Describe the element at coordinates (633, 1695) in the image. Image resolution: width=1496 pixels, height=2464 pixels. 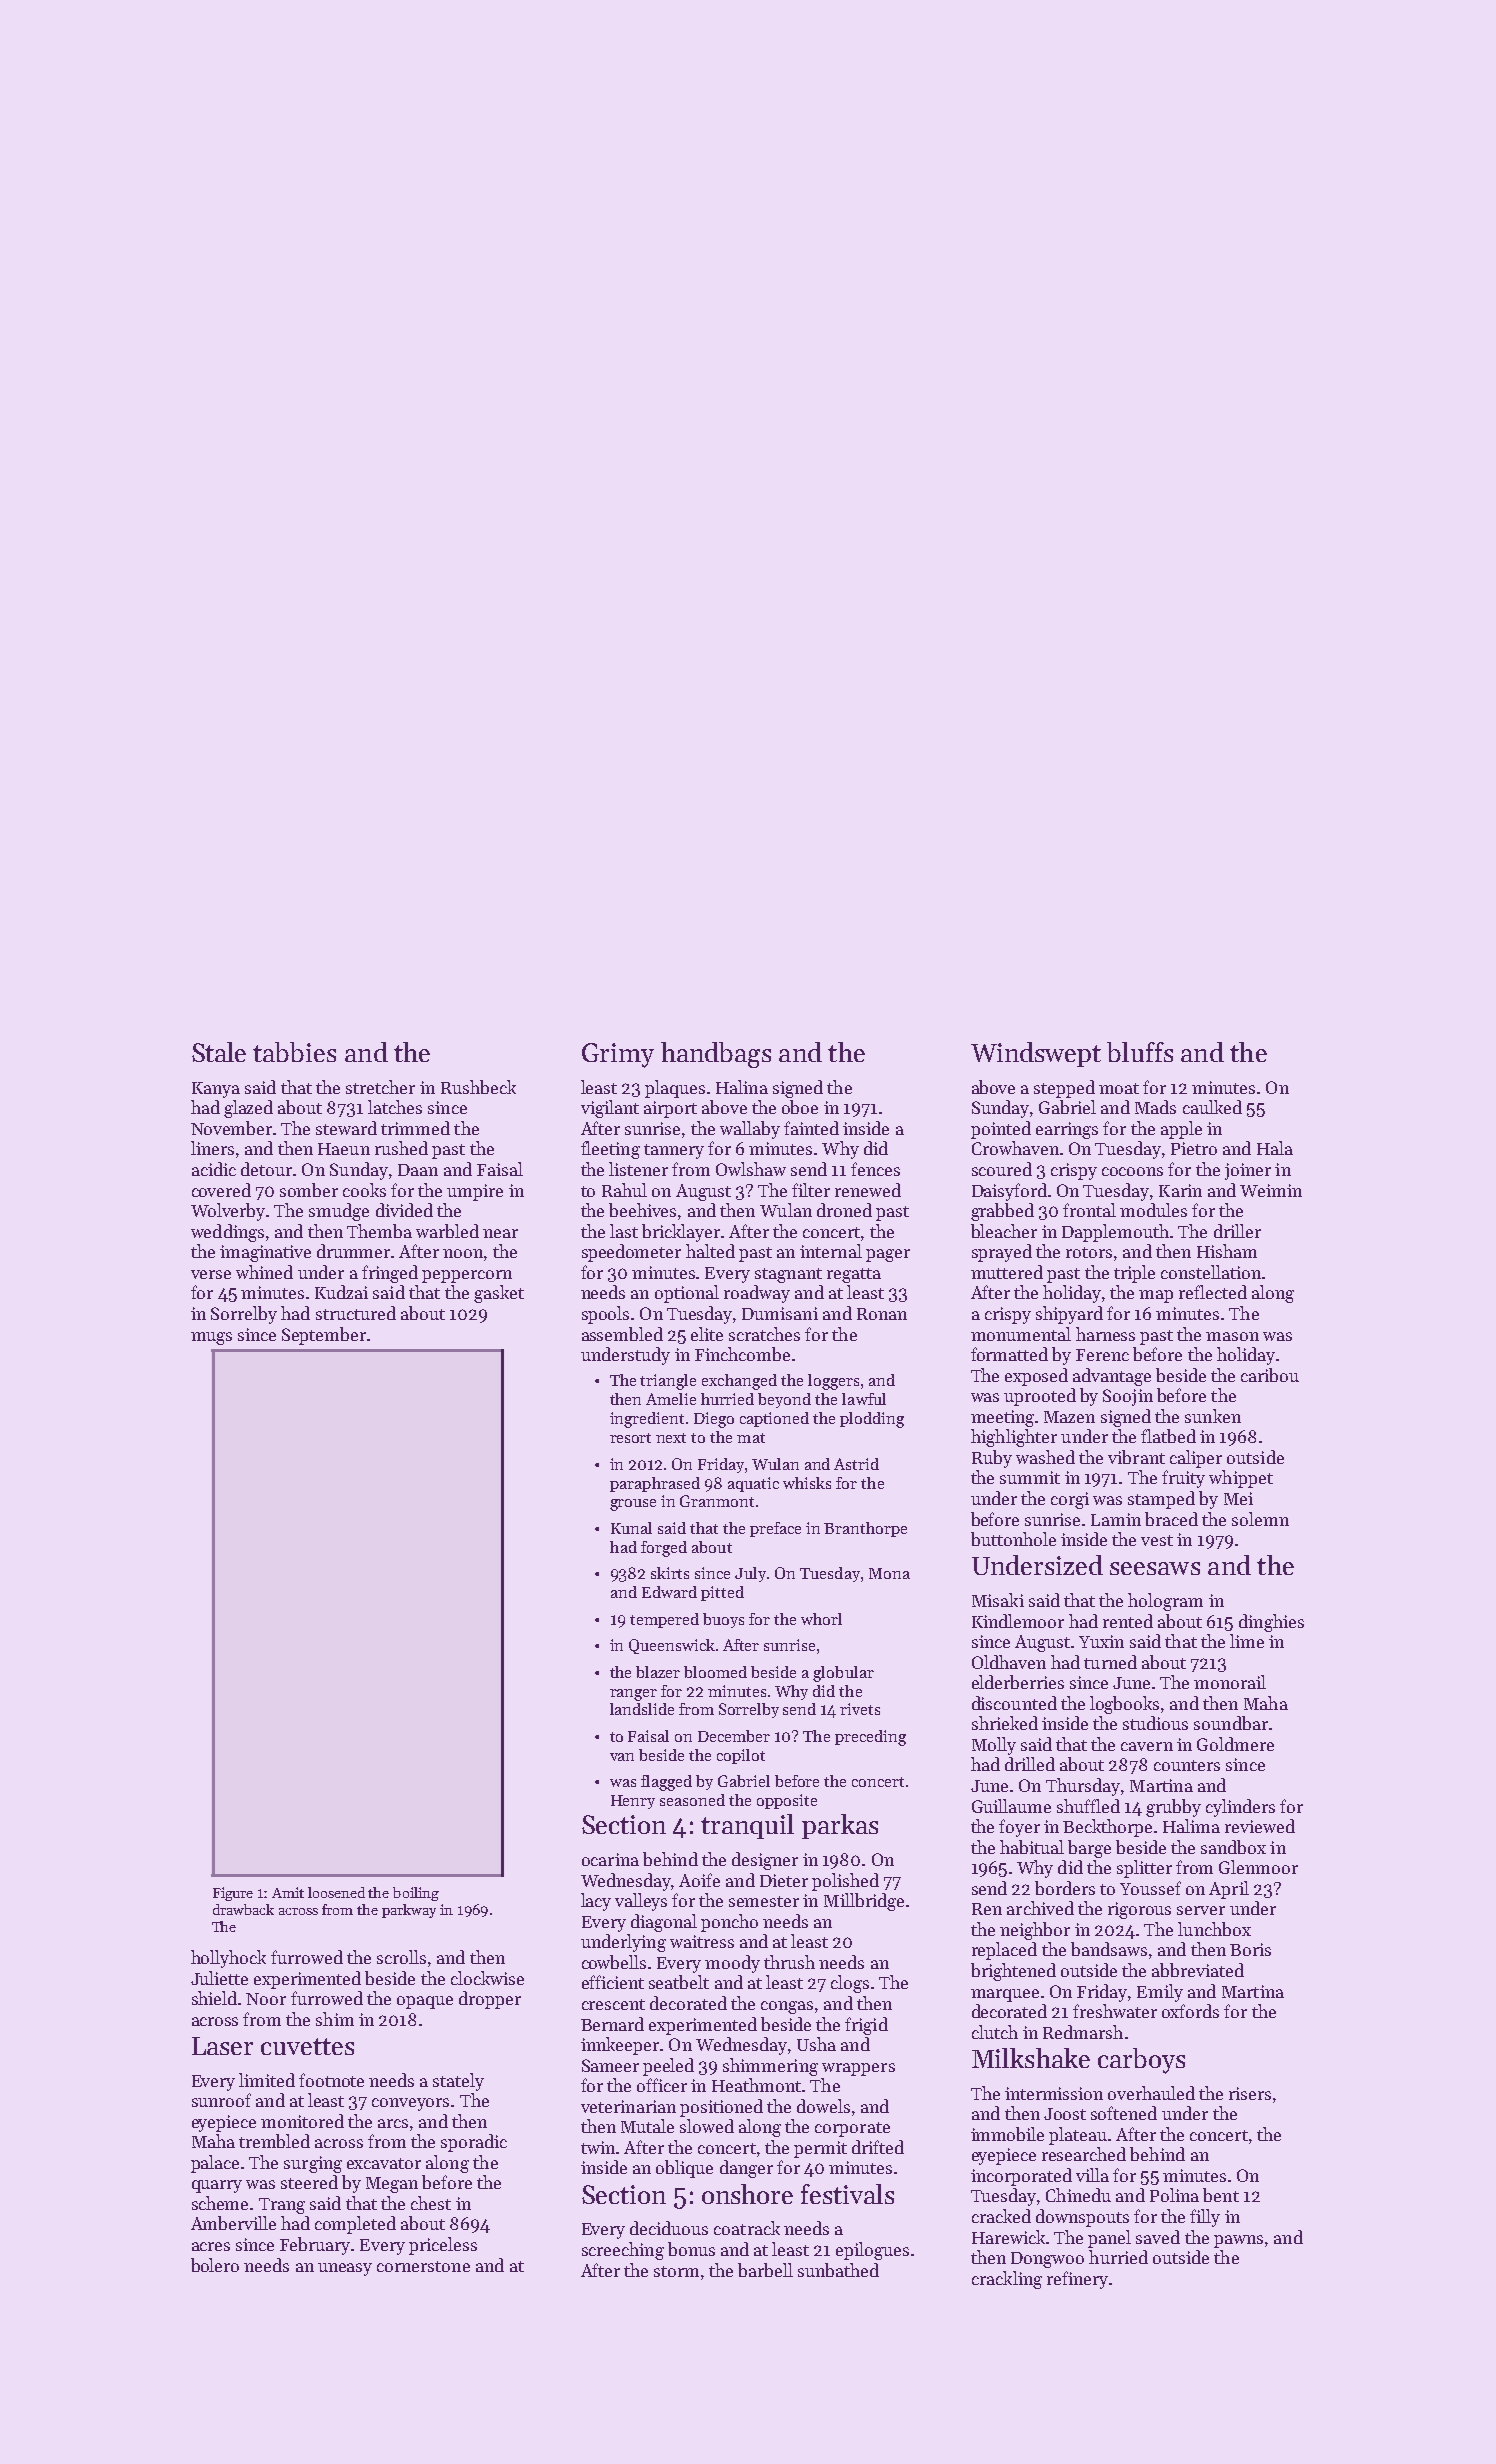
I see `ranger` at that location.
